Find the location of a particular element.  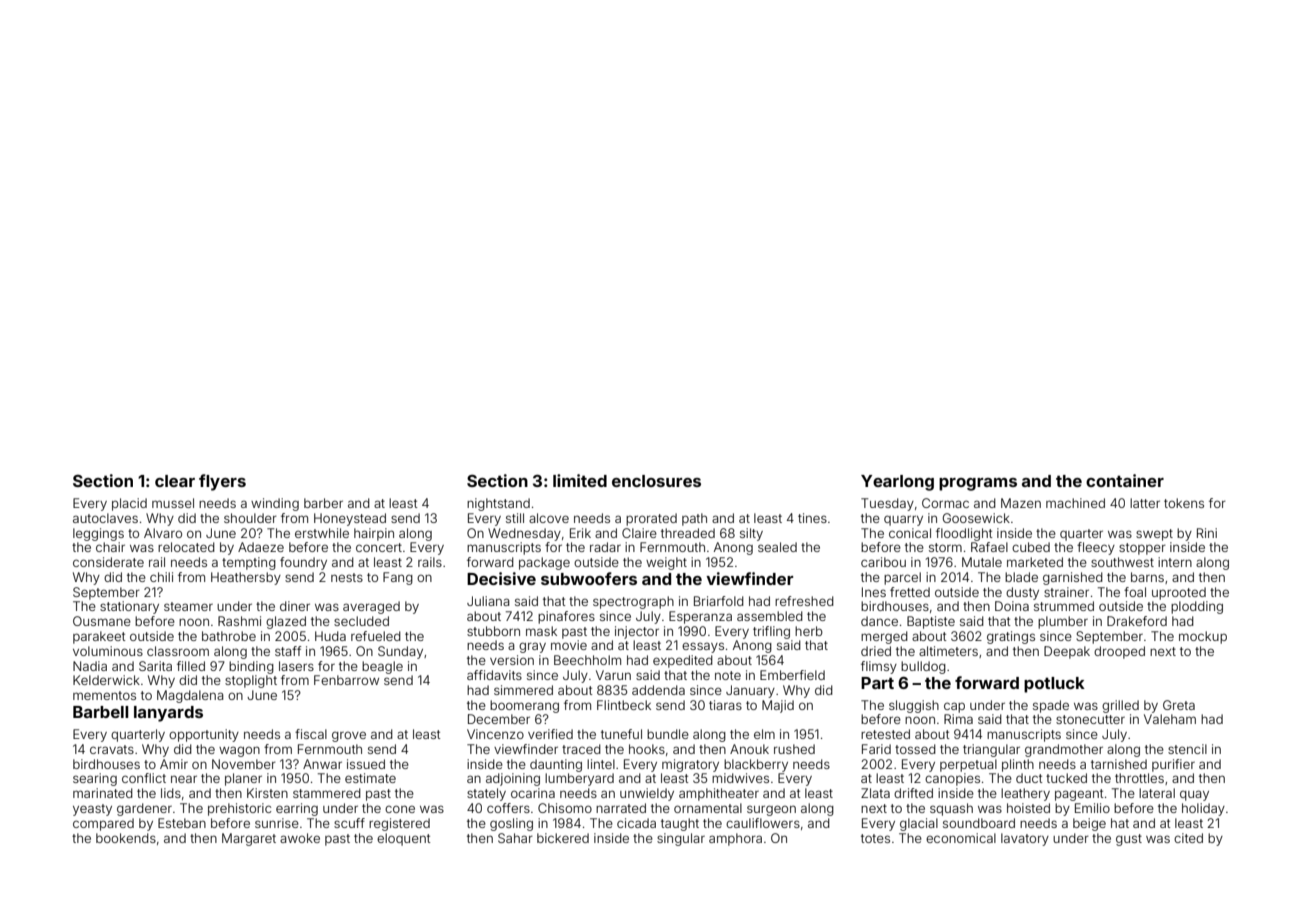

cravats is located at coordinates (112, 749).
